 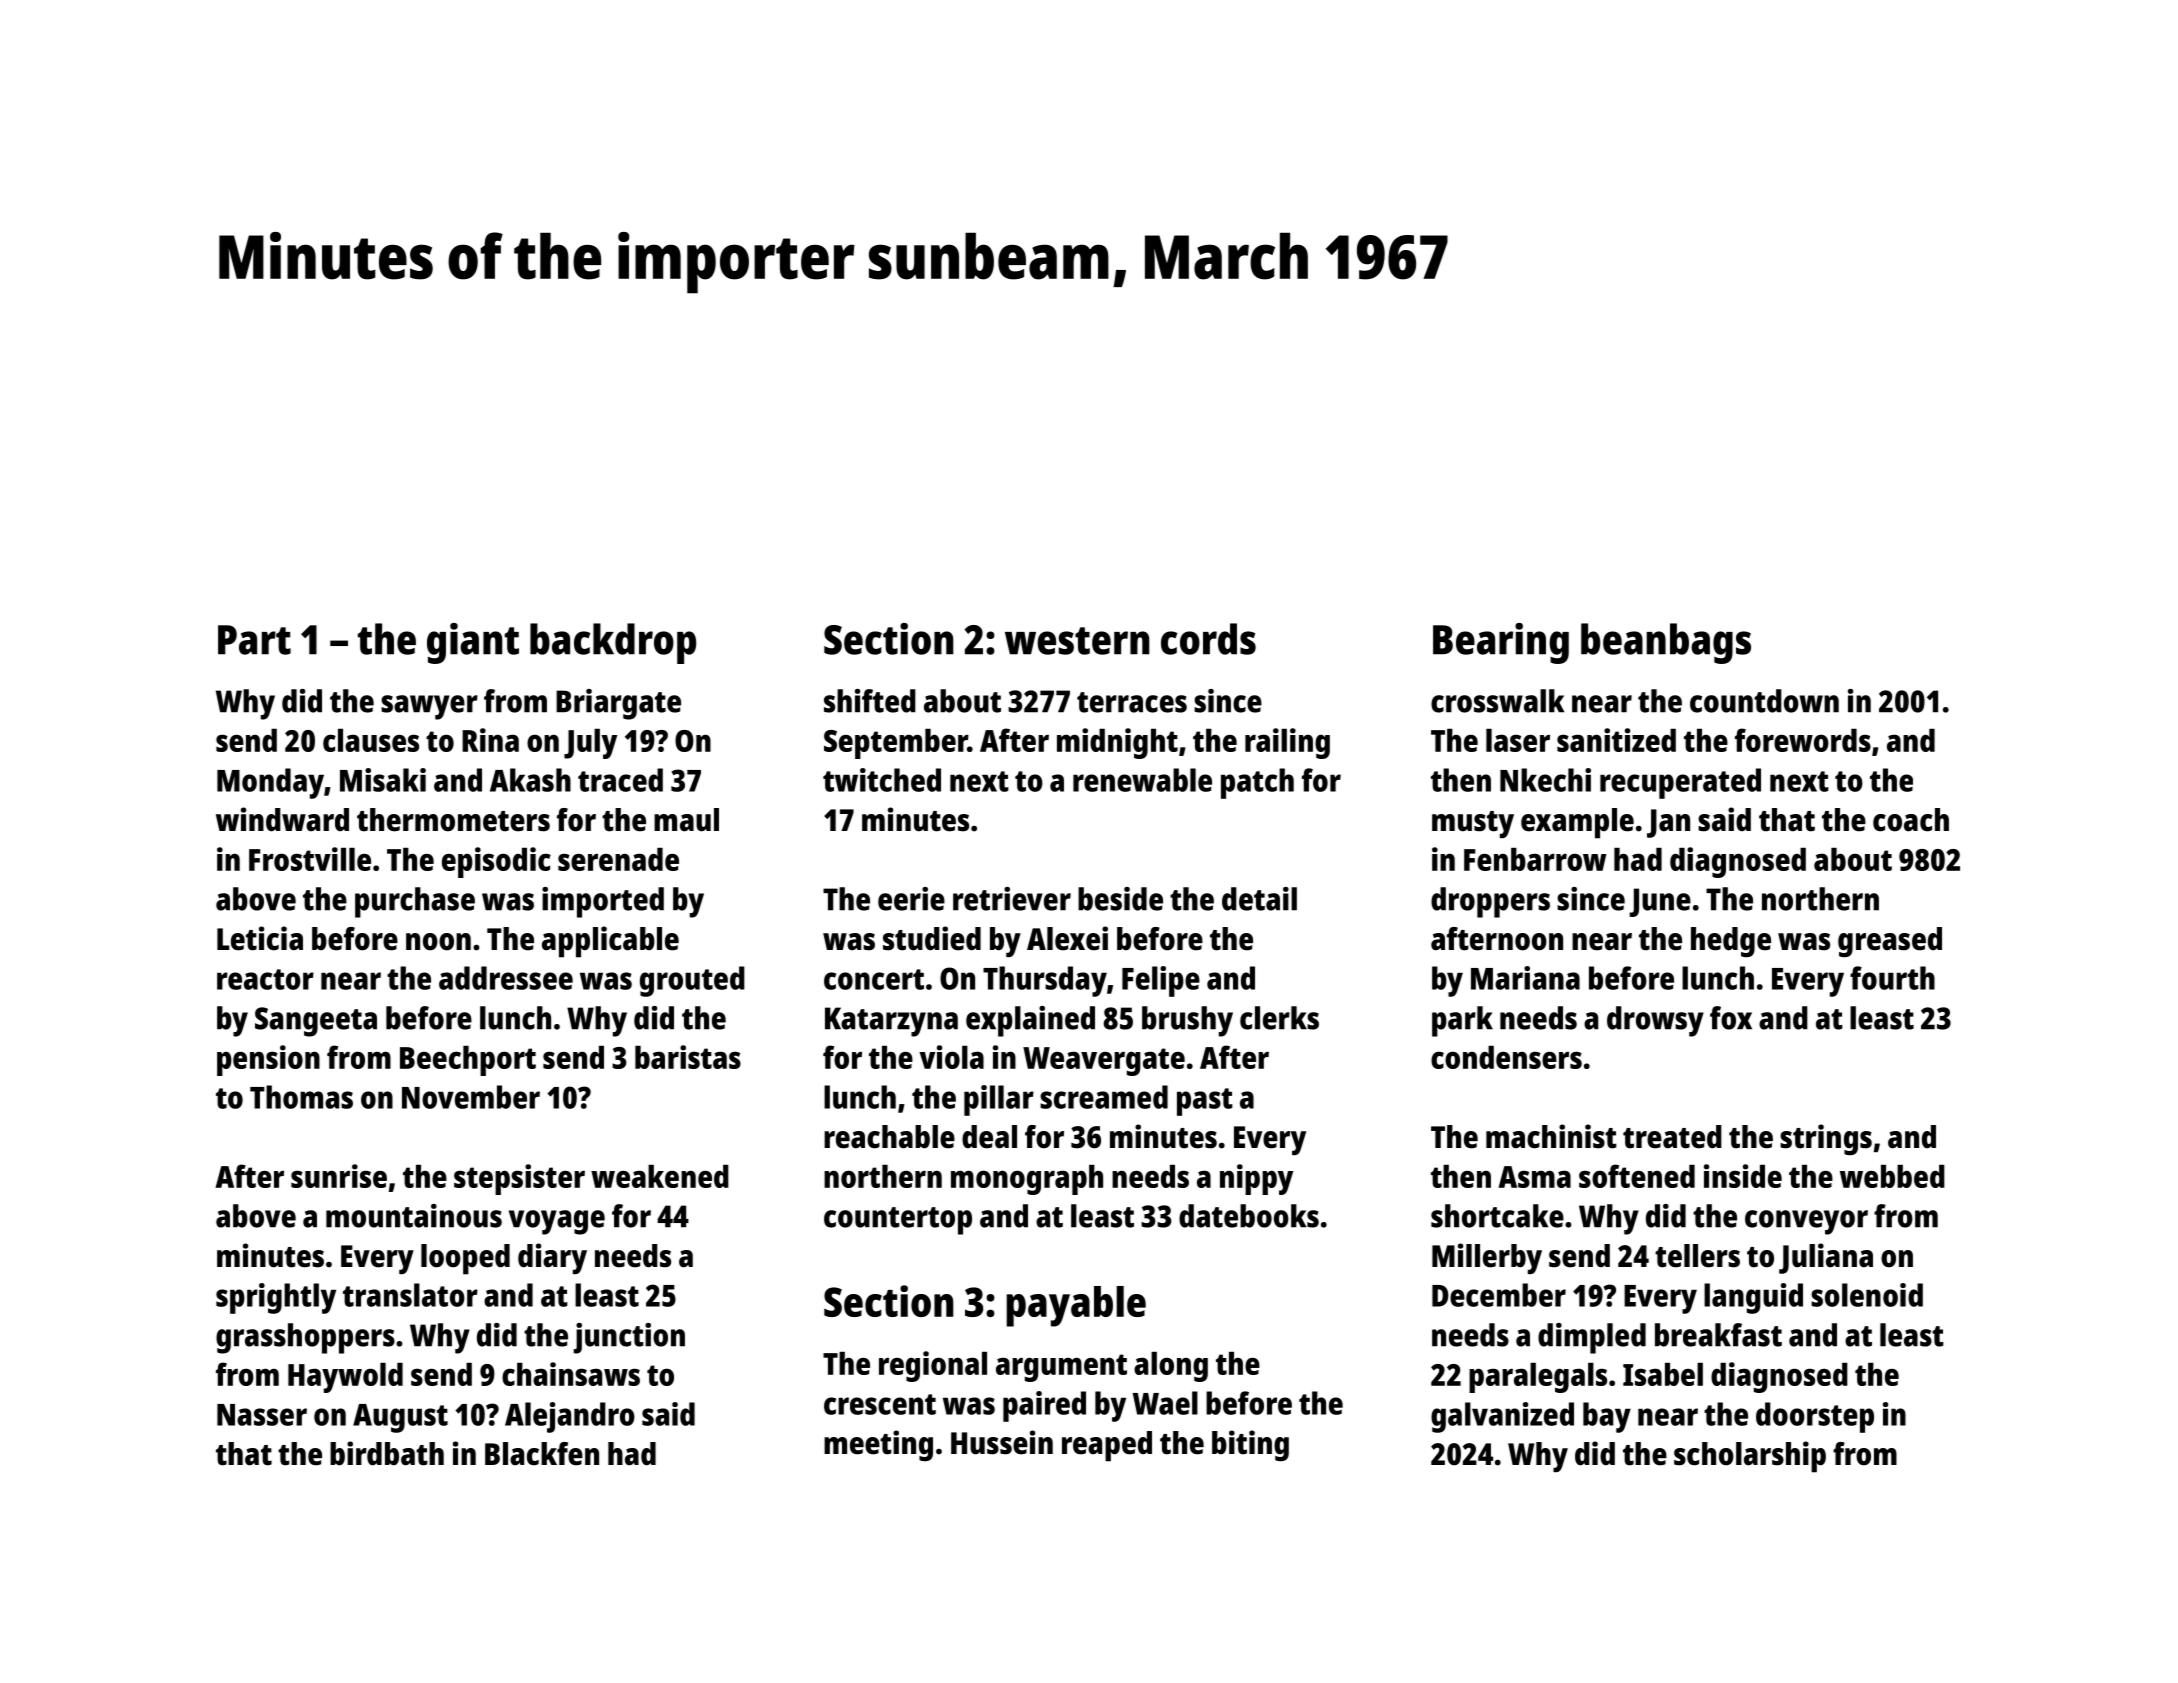 What do you see at coordinates (254, 640) in the screenshot?
I see `Part` at bounding box center [254, 640].
